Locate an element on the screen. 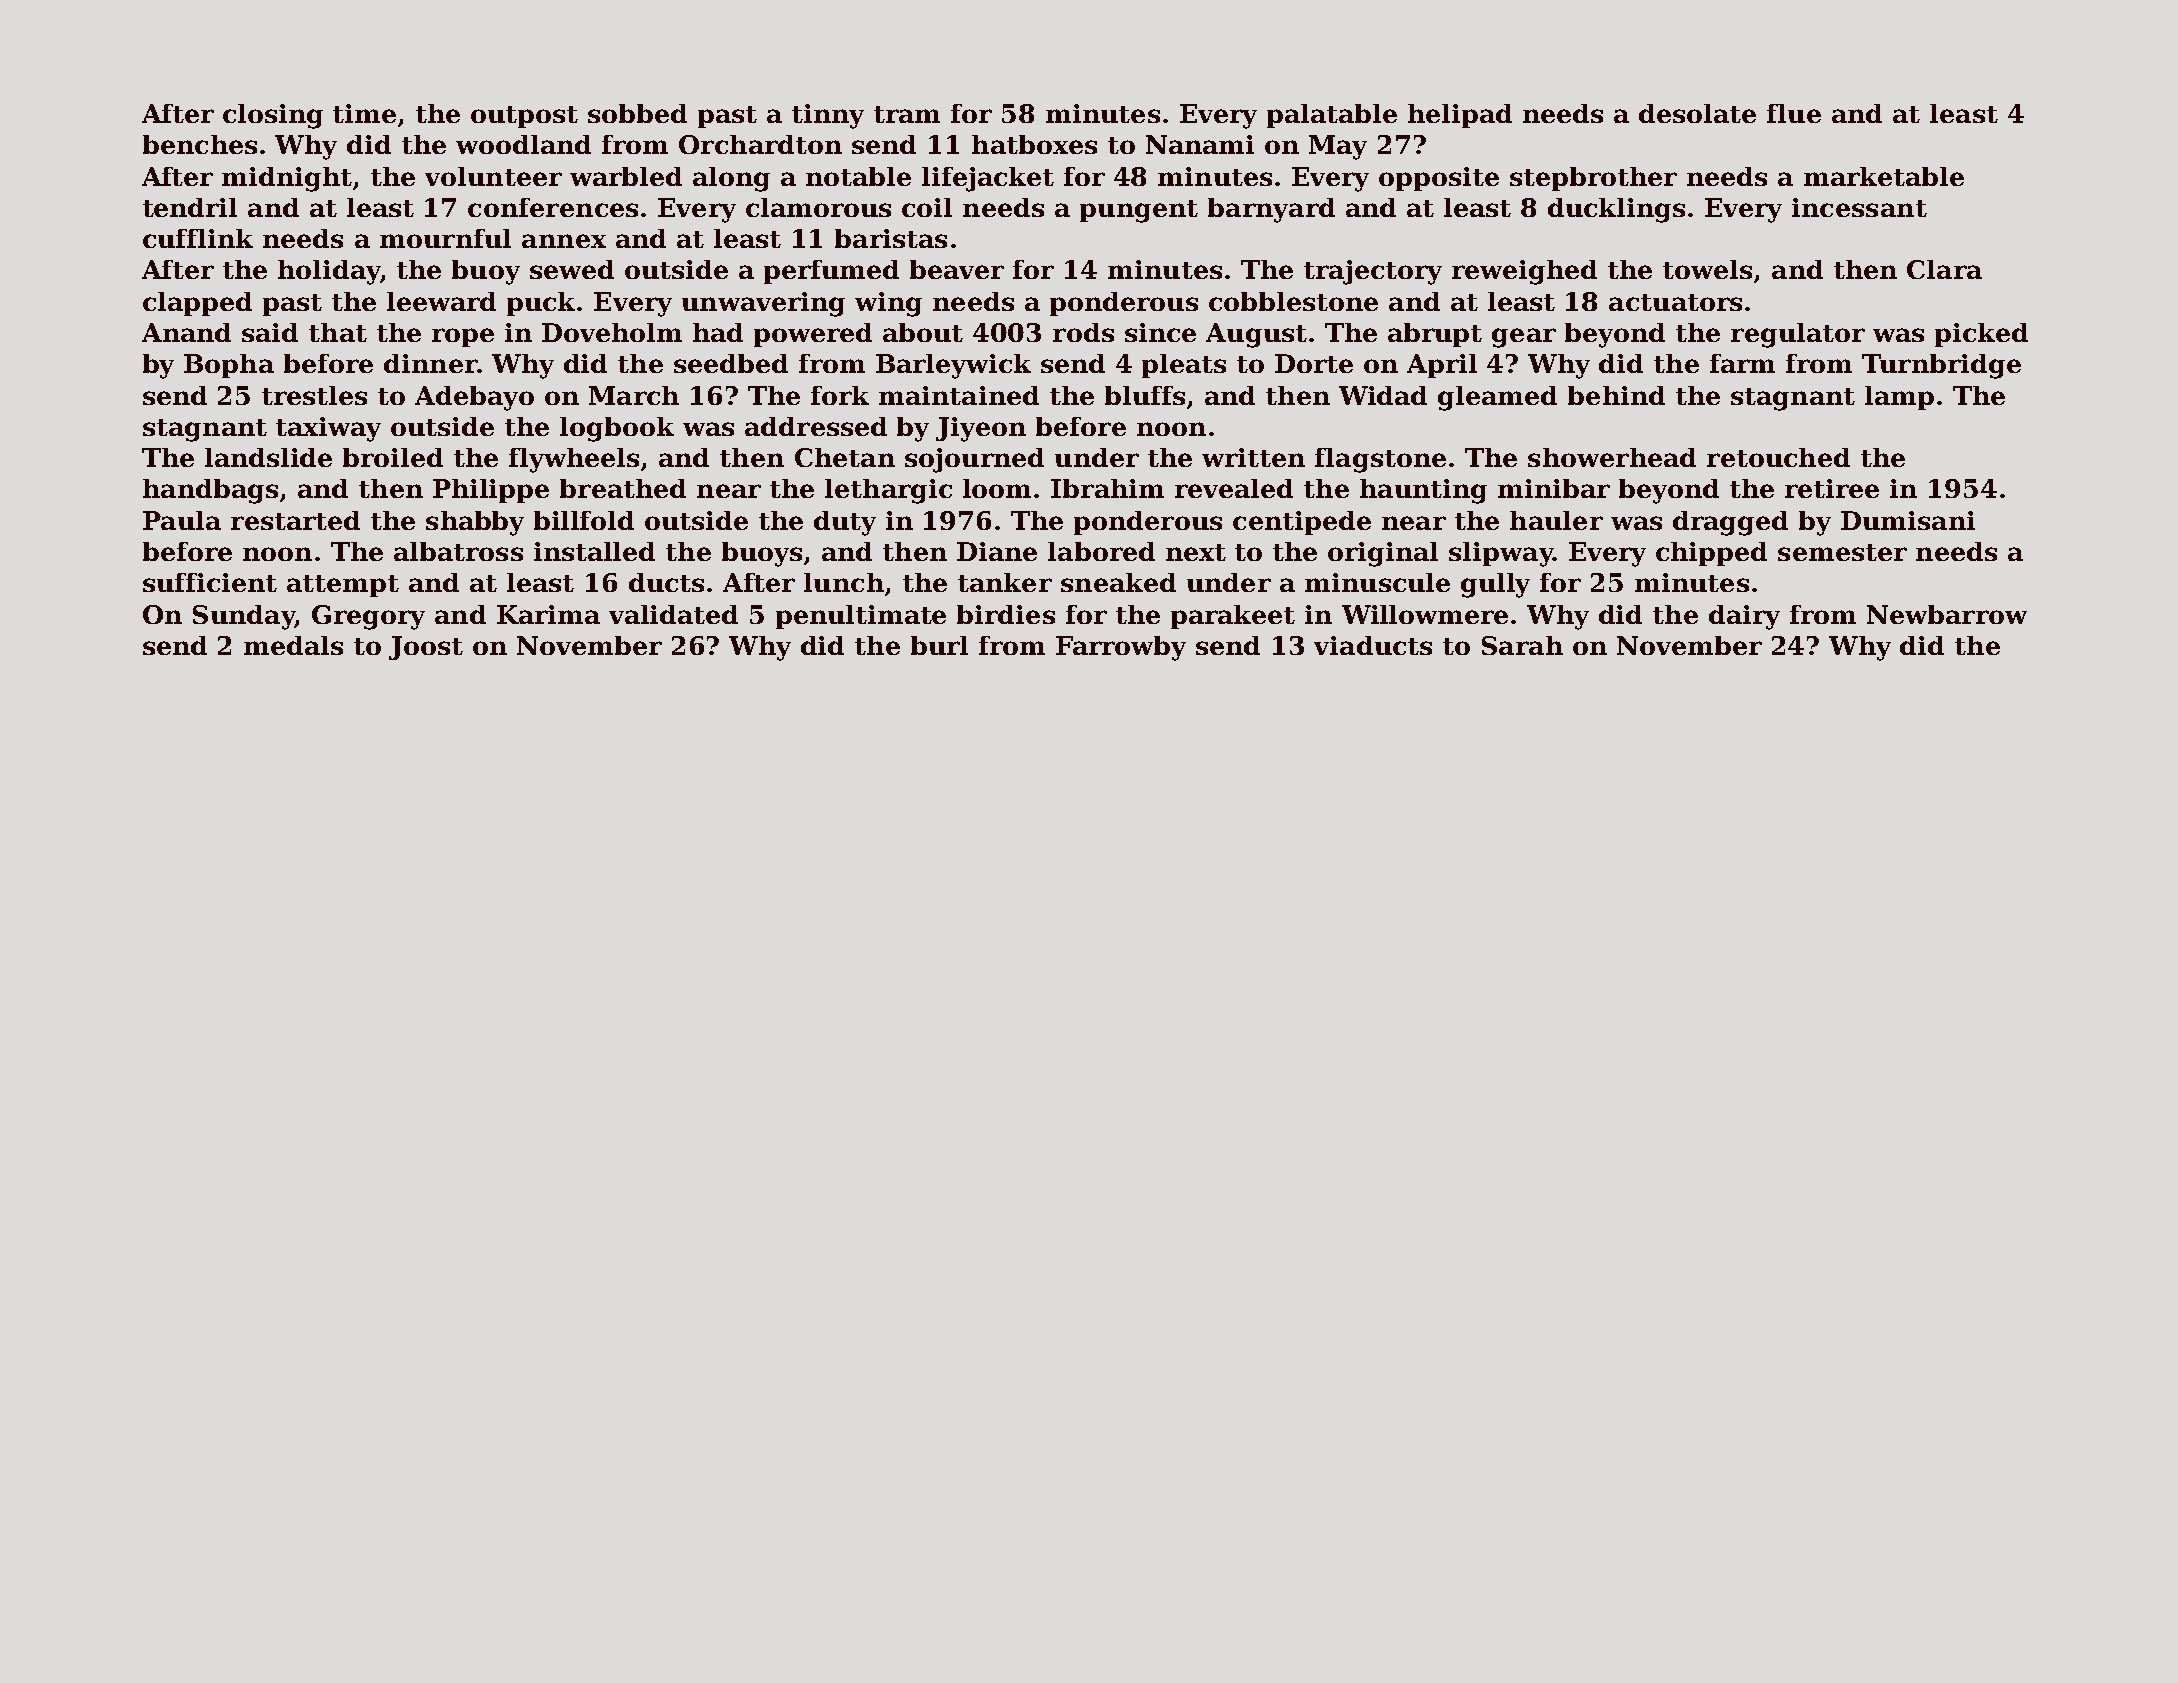  helipad is located at coordinates (1460, 116).
